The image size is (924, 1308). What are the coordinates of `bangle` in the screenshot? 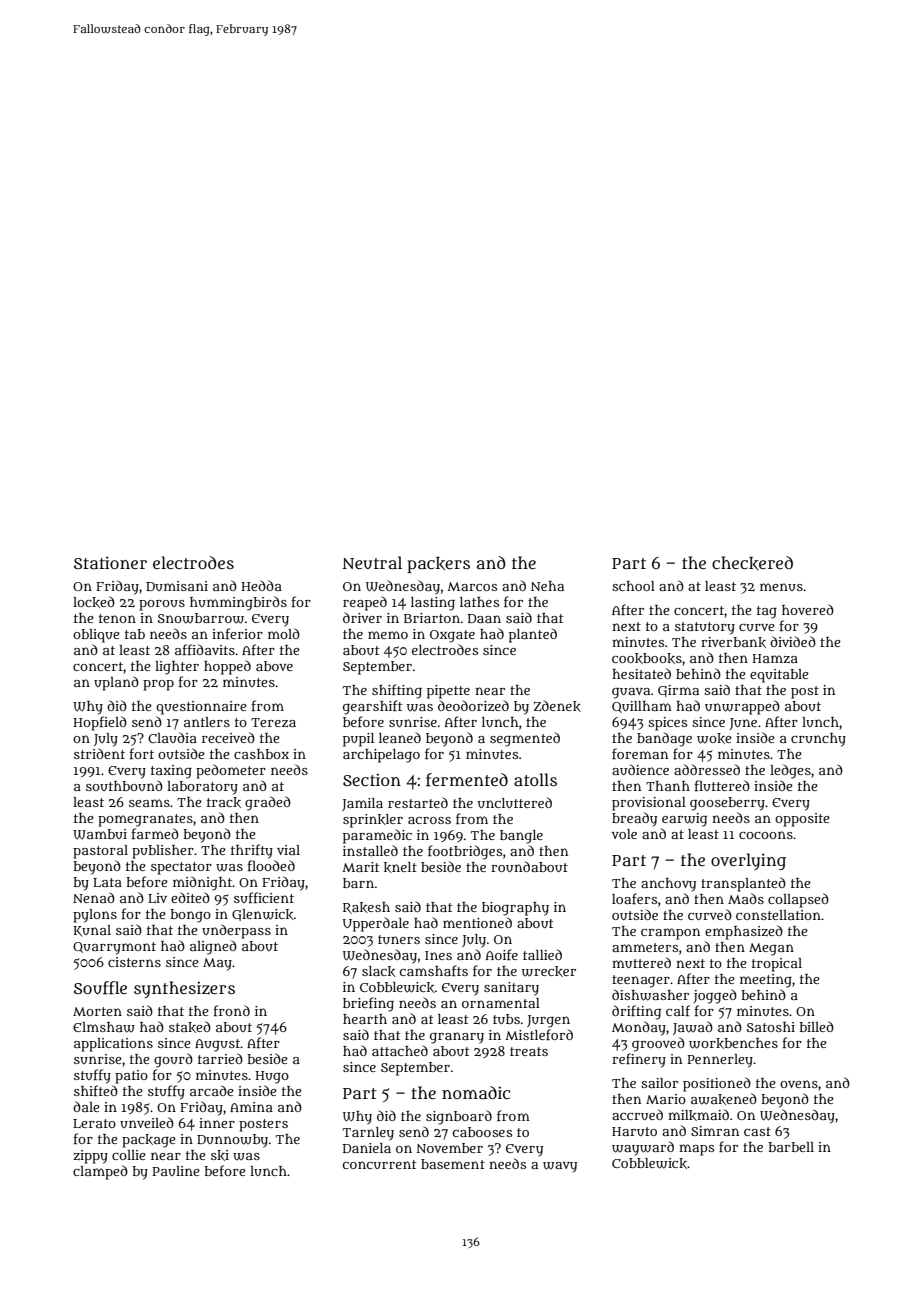 It's located at (521, 837).
